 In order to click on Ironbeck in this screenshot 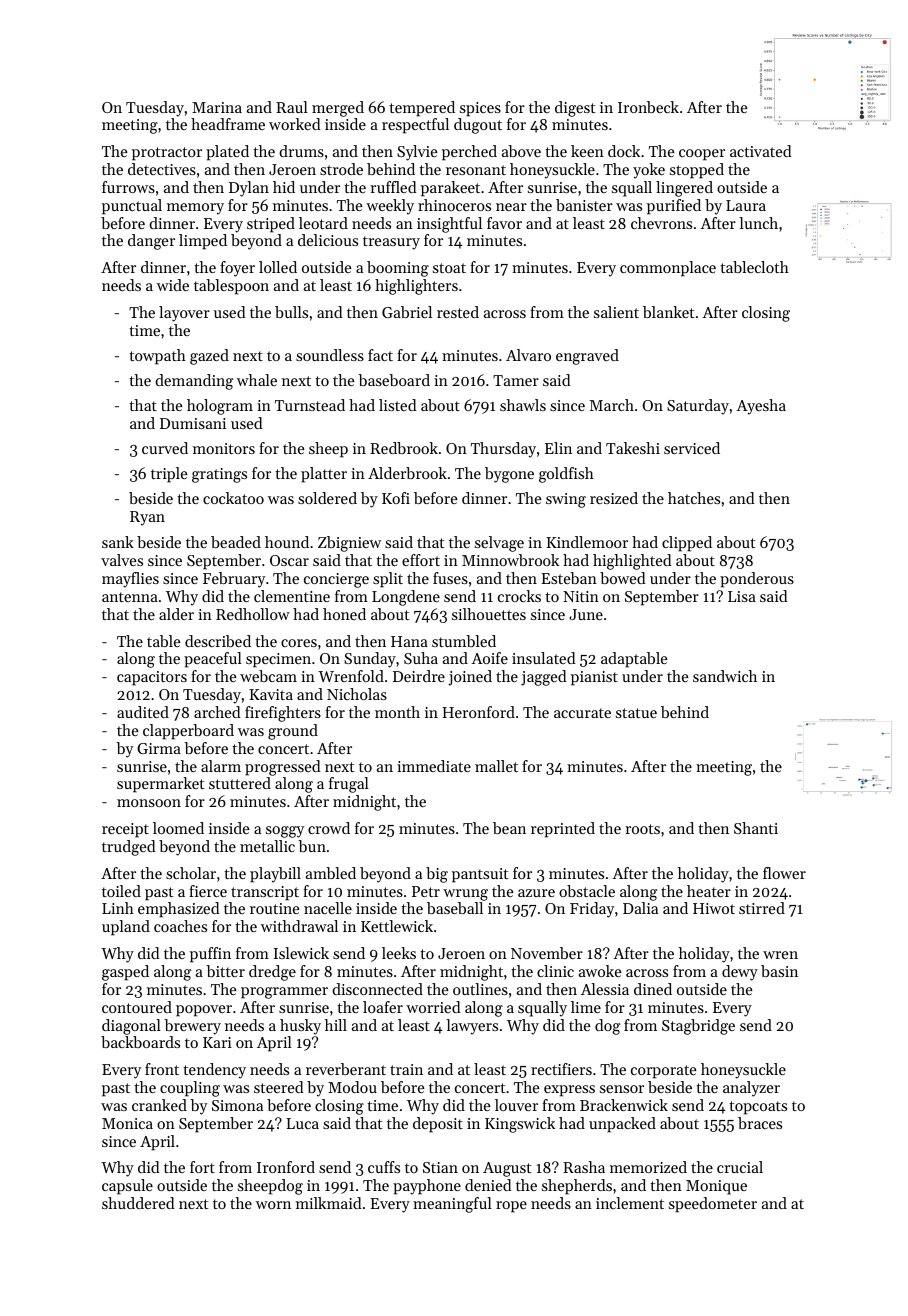, I will do `click(648, 107)`.
